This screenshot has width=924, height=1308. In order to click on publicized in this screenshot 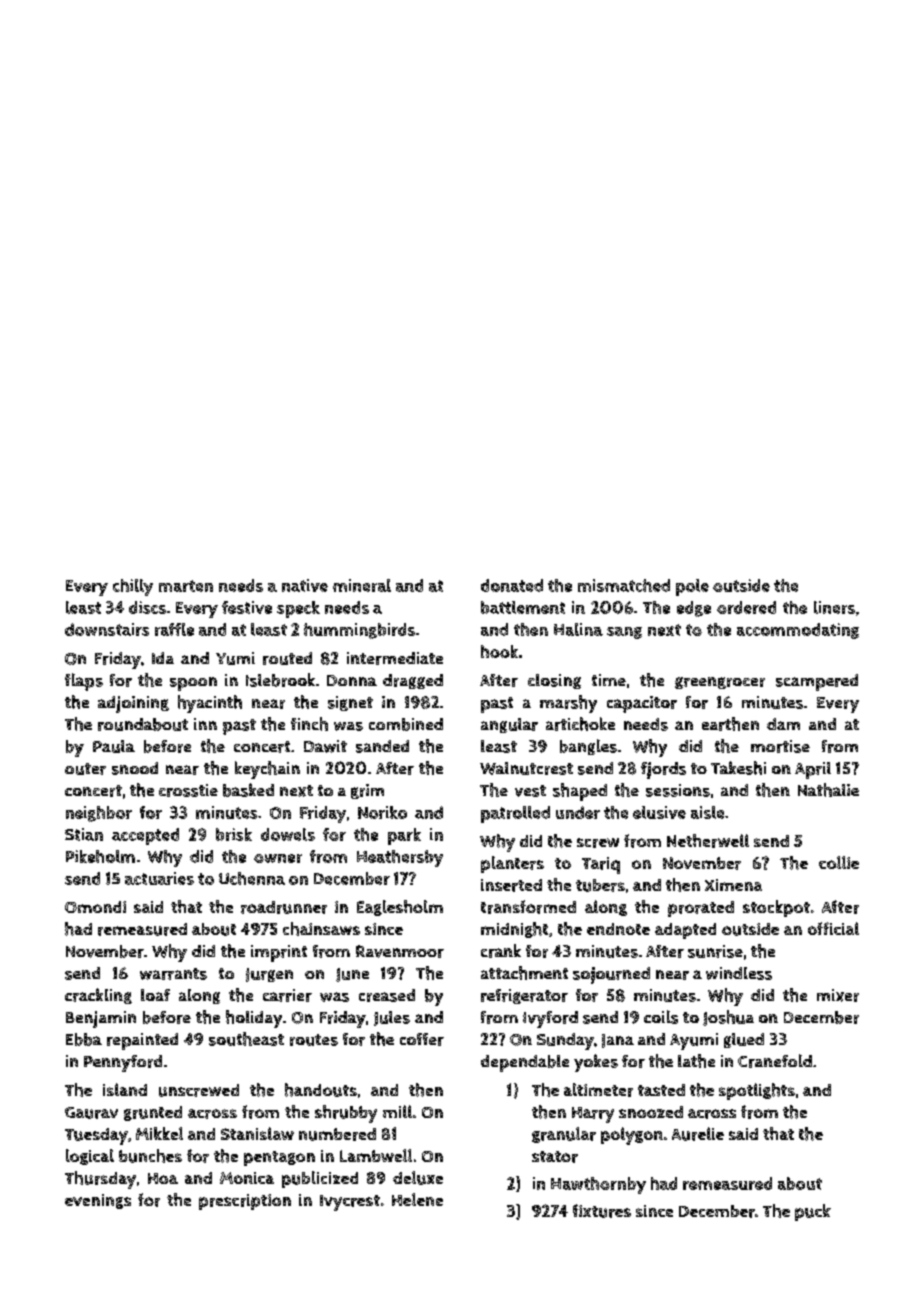, I will do `click(320, 1179)`.
